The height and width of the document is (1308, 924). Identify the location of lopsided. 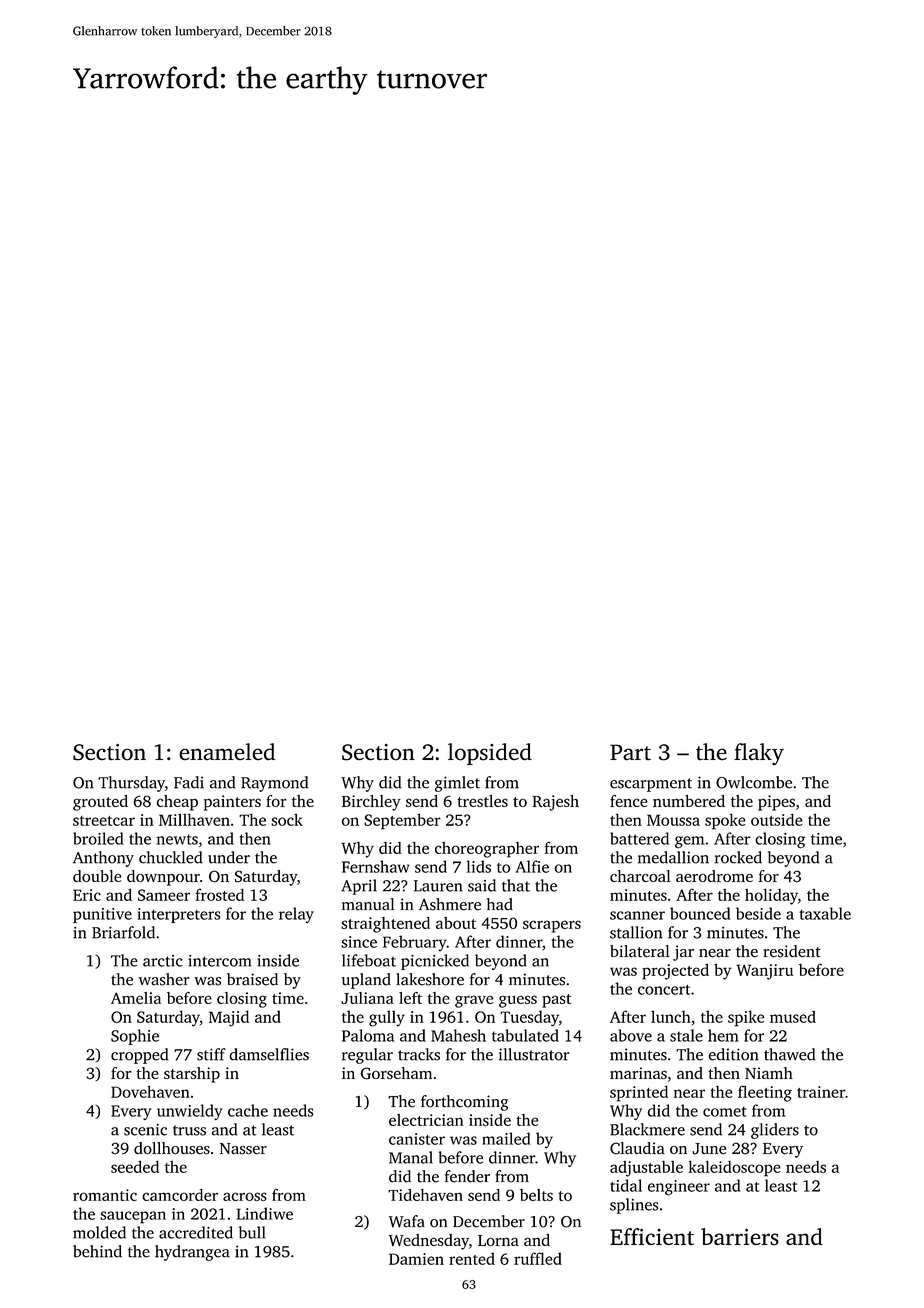
(490, 754).
